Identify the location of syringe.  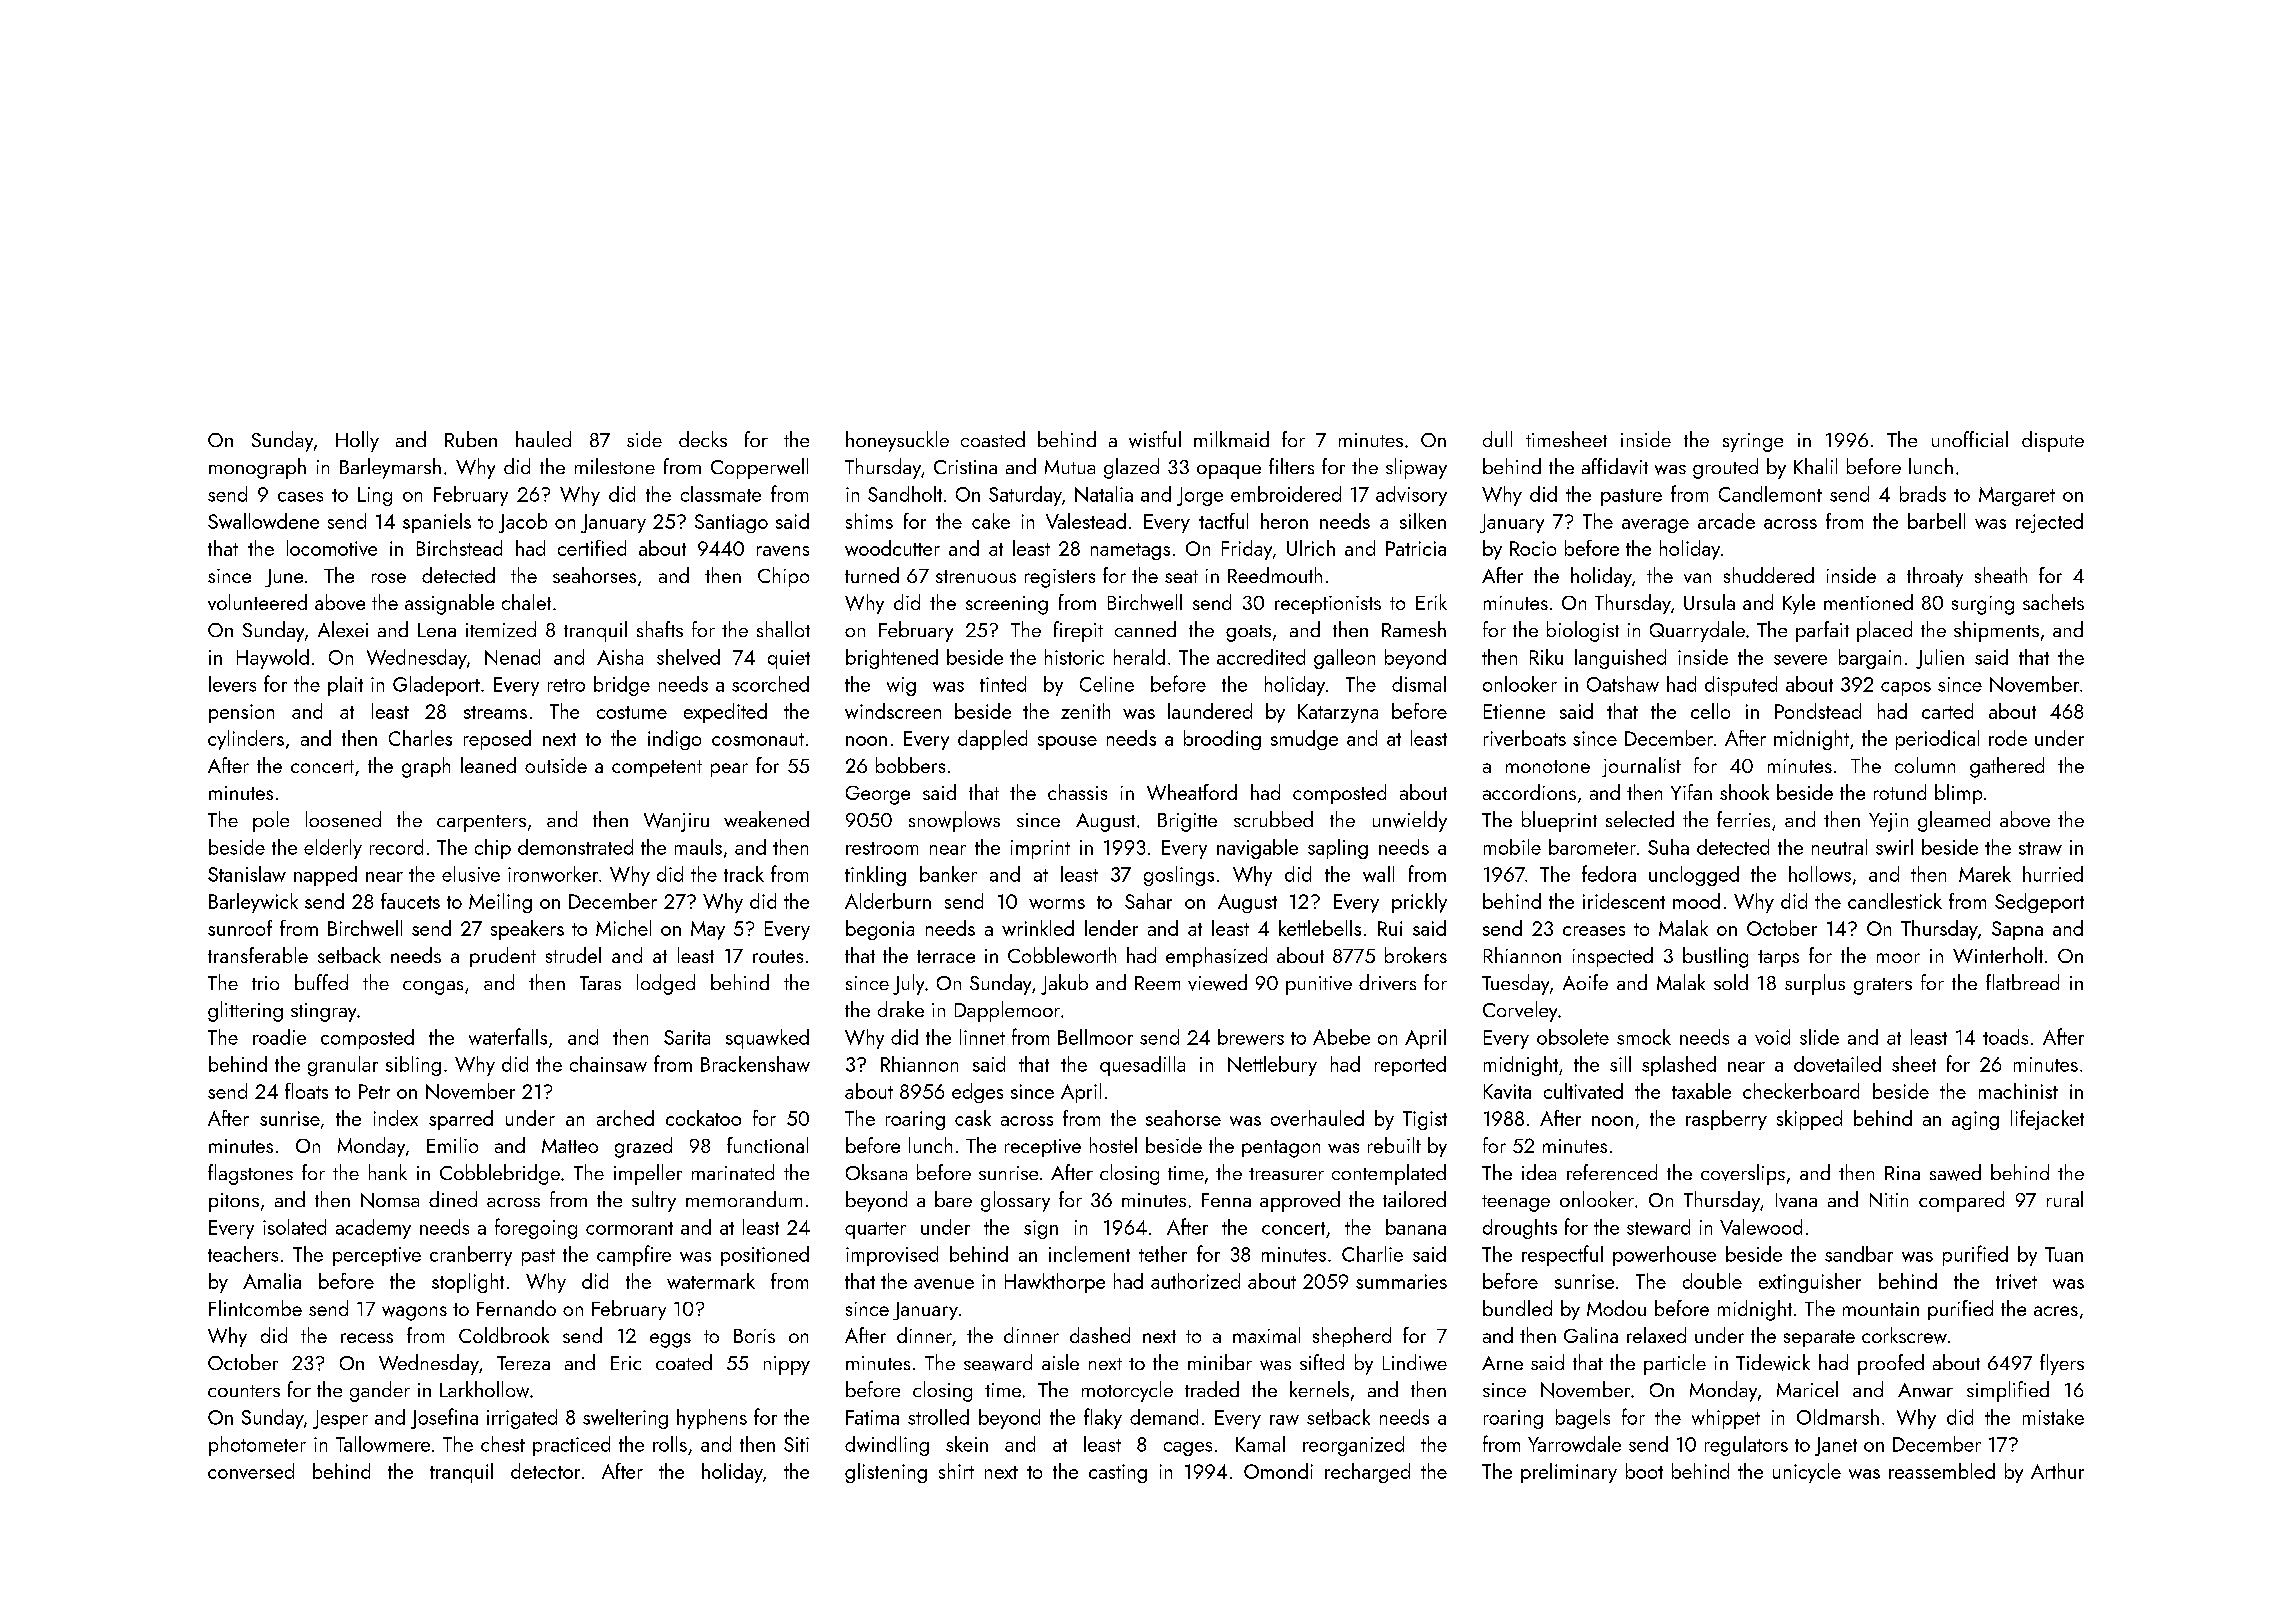
(1753, 442).
